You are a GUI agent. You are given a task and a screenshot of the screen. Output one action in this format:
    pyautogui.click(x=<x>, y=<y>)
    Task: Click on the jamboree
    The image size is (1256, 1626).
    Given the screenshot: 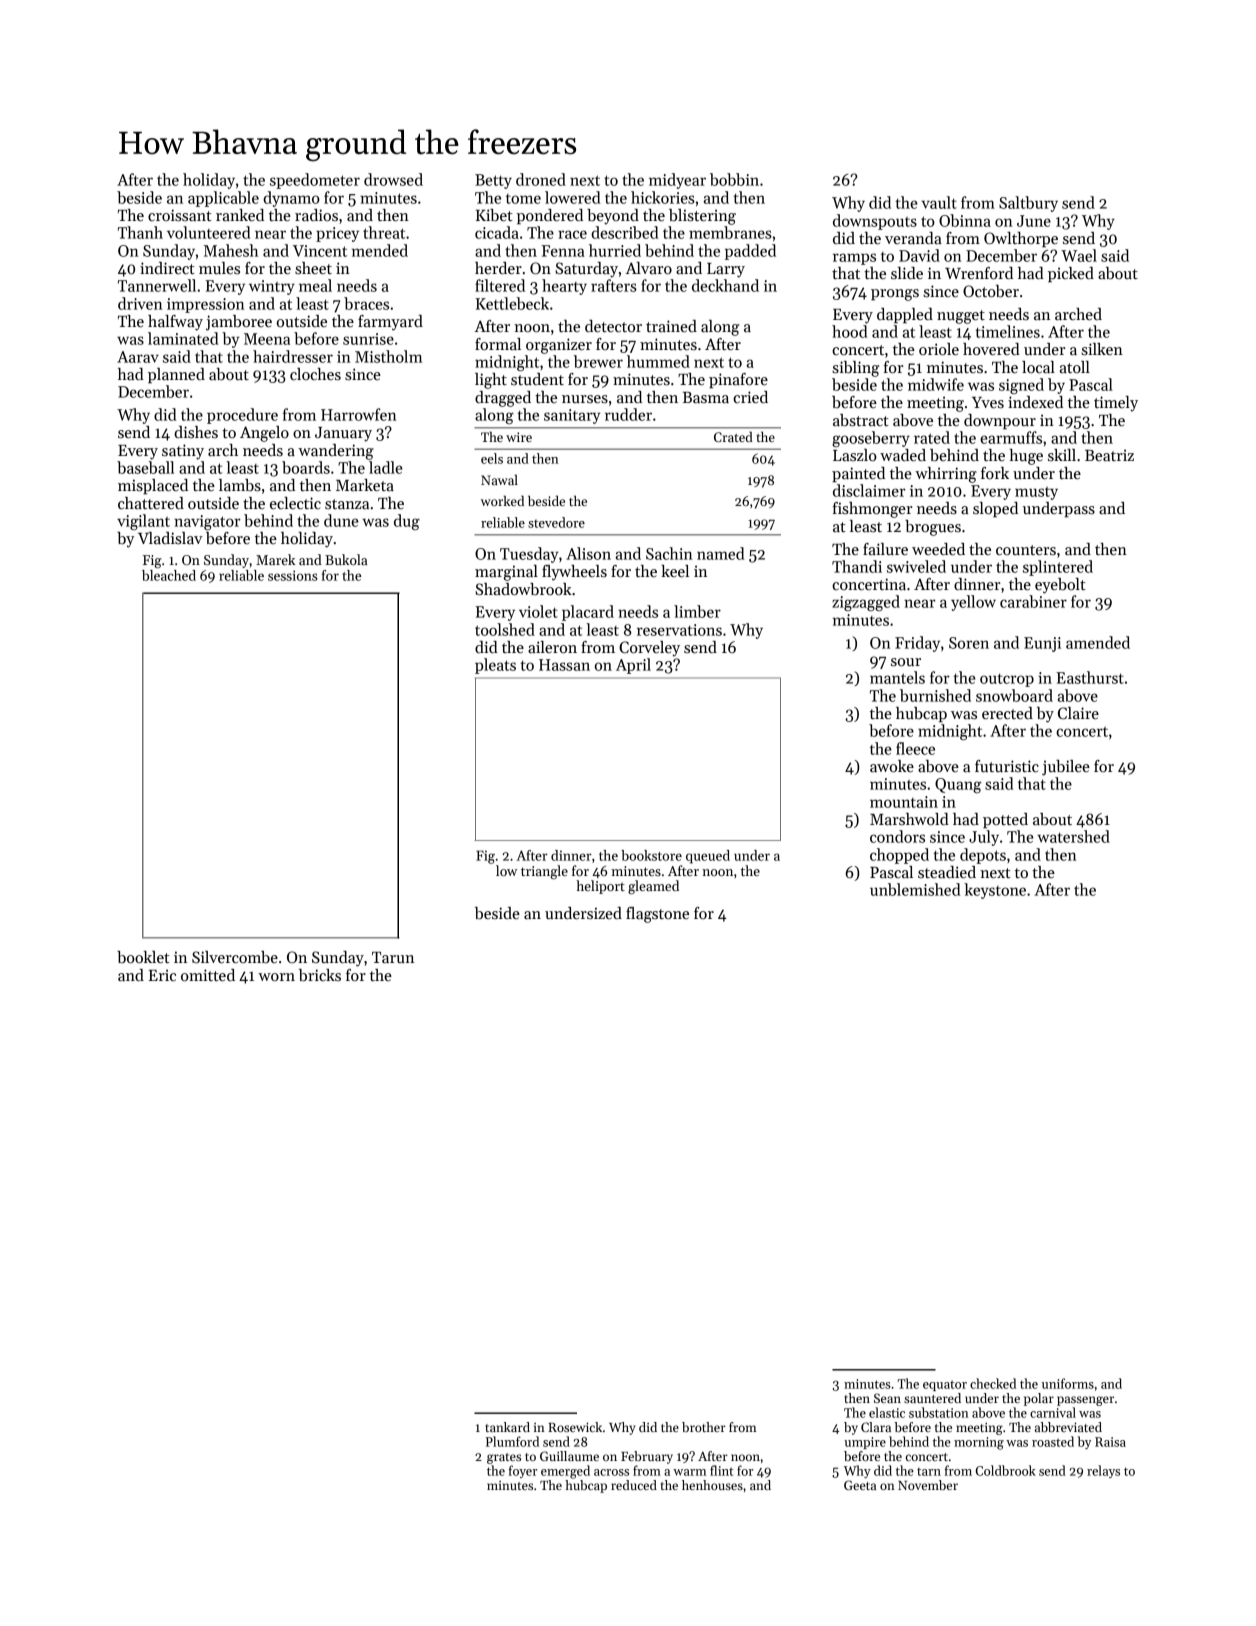 What is the action you would take?
    pyautogui.click(x=239, y=323)
